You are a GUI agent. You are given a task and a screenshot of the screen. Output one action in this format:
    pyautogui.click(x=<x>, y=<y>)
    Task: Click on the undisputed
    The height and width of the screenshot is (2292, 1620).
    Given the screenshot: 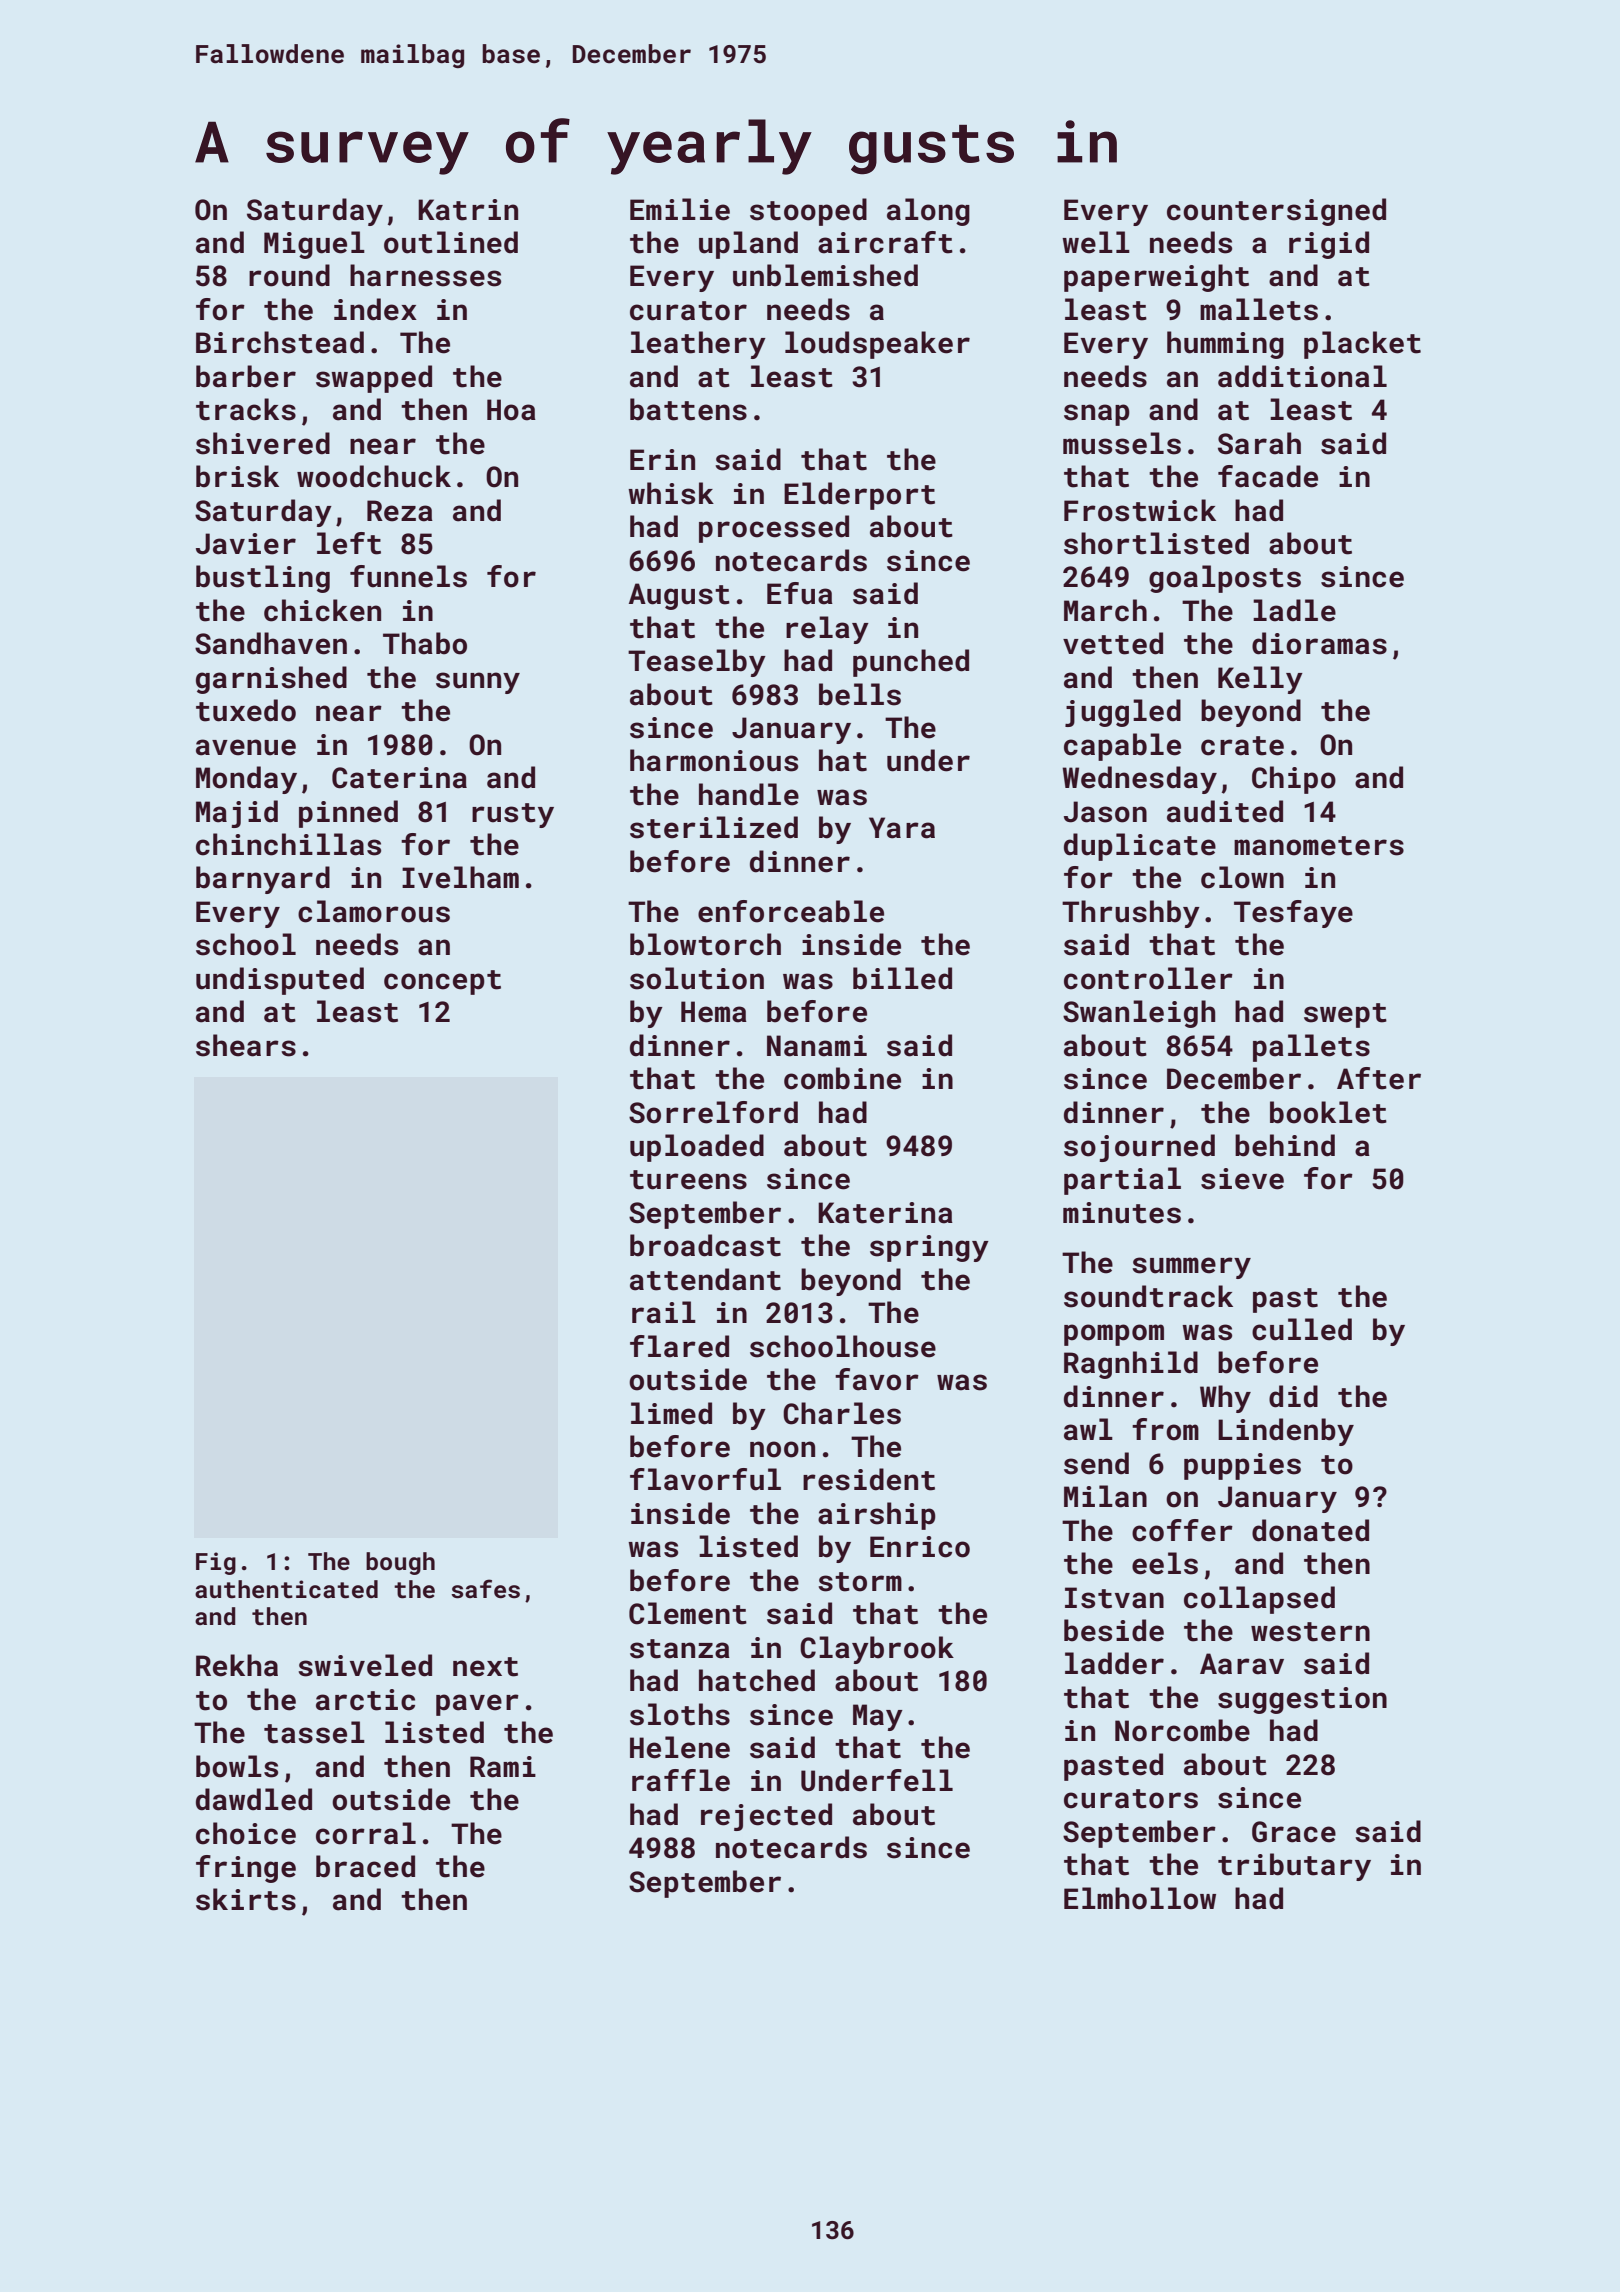 What is the action you would take?
    pyautogui.click(x=280, y=981)
